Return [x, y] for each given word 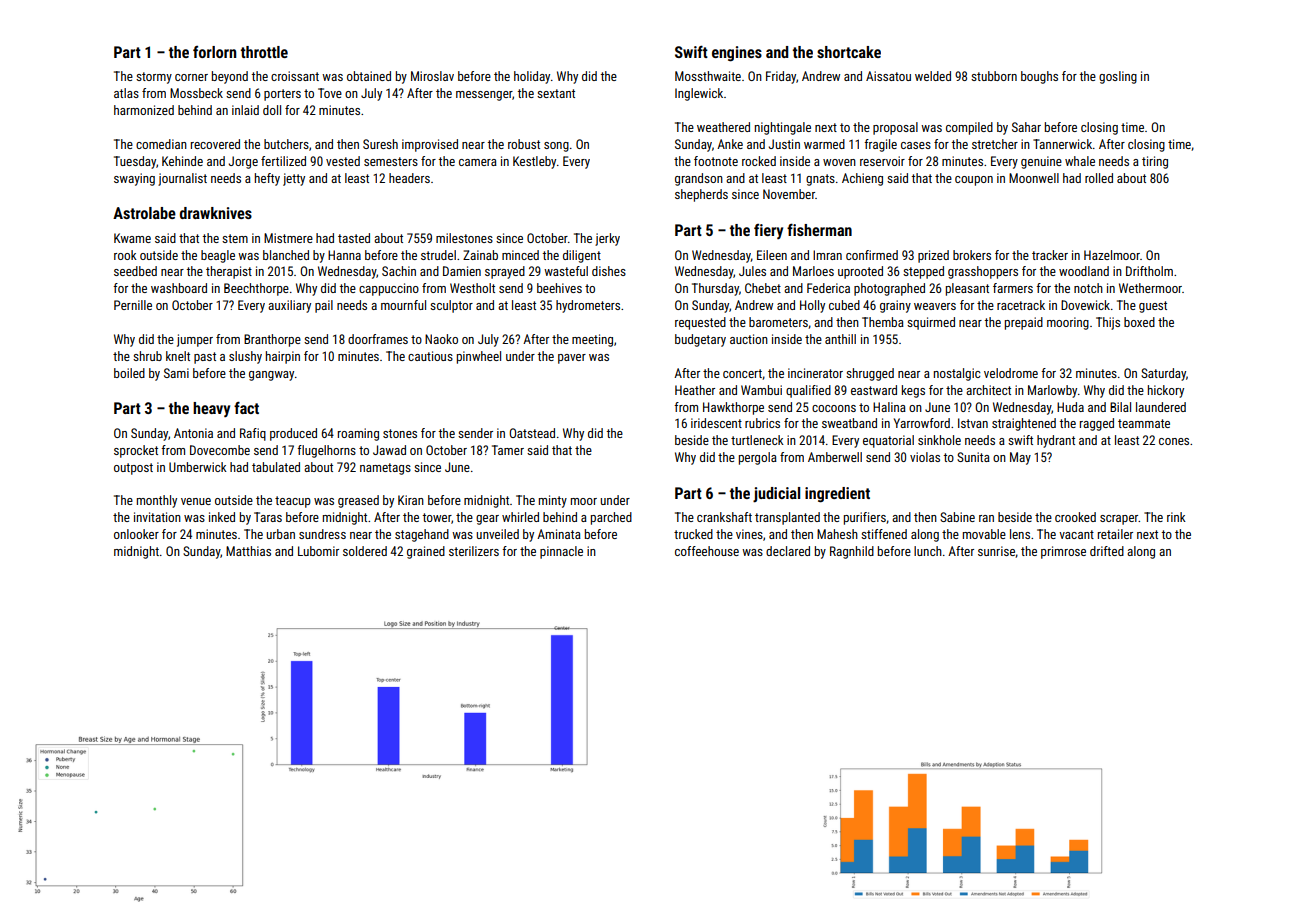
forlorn [214, 52]
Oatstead [532, 433]
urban [281, 534]
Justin [784, 144]
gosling [1118, 77]
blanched [286, 255]
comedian [161, 144]
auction [749, 339]
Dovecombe [220, 450]
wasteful [566, 271]
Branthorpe [272, 340]
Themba [883, 322]
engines [737, 54]
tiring [1155, 162]
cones [1174, 441]
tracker [1050, 255]
